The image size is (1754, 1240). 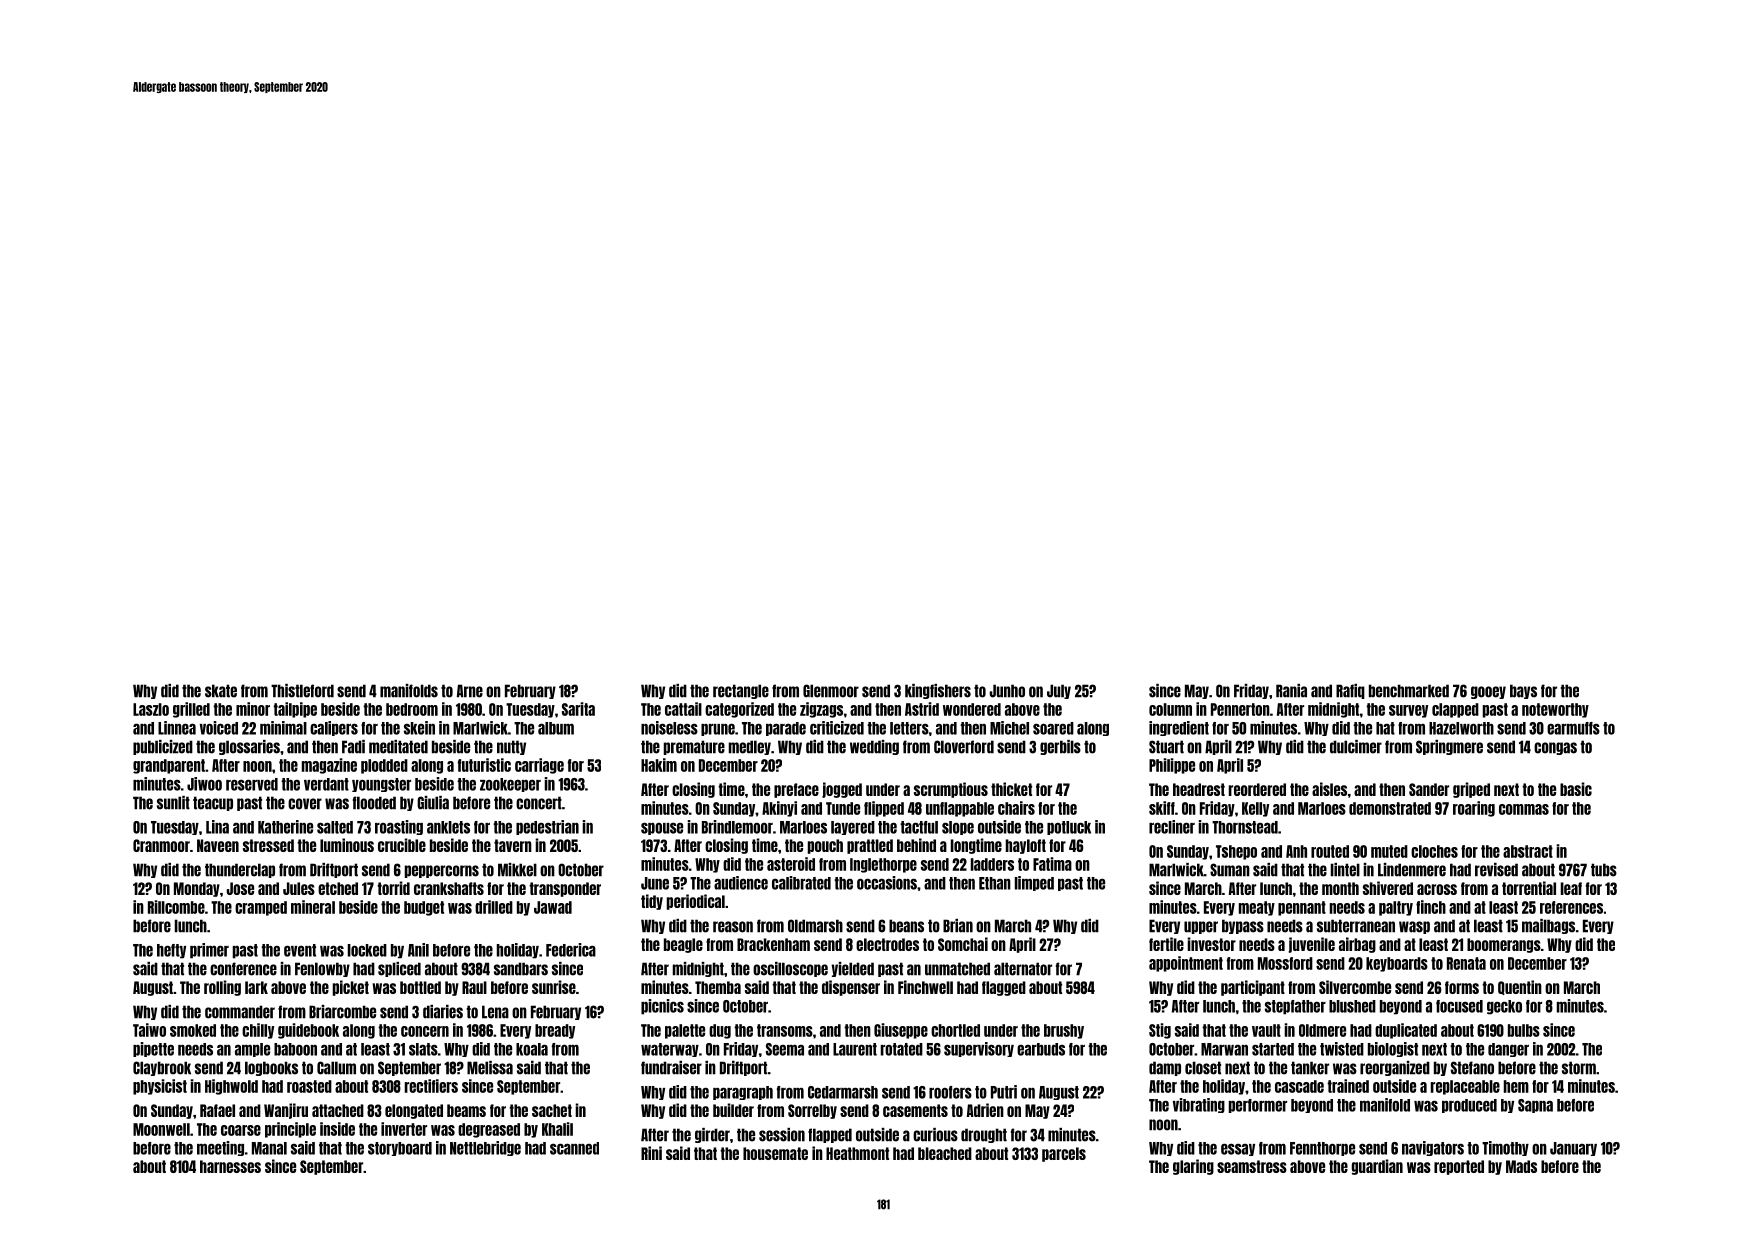 What do you see at coordinates (1389, 851) in the image?
I see `muted` at bounding box center [1389, 851].
